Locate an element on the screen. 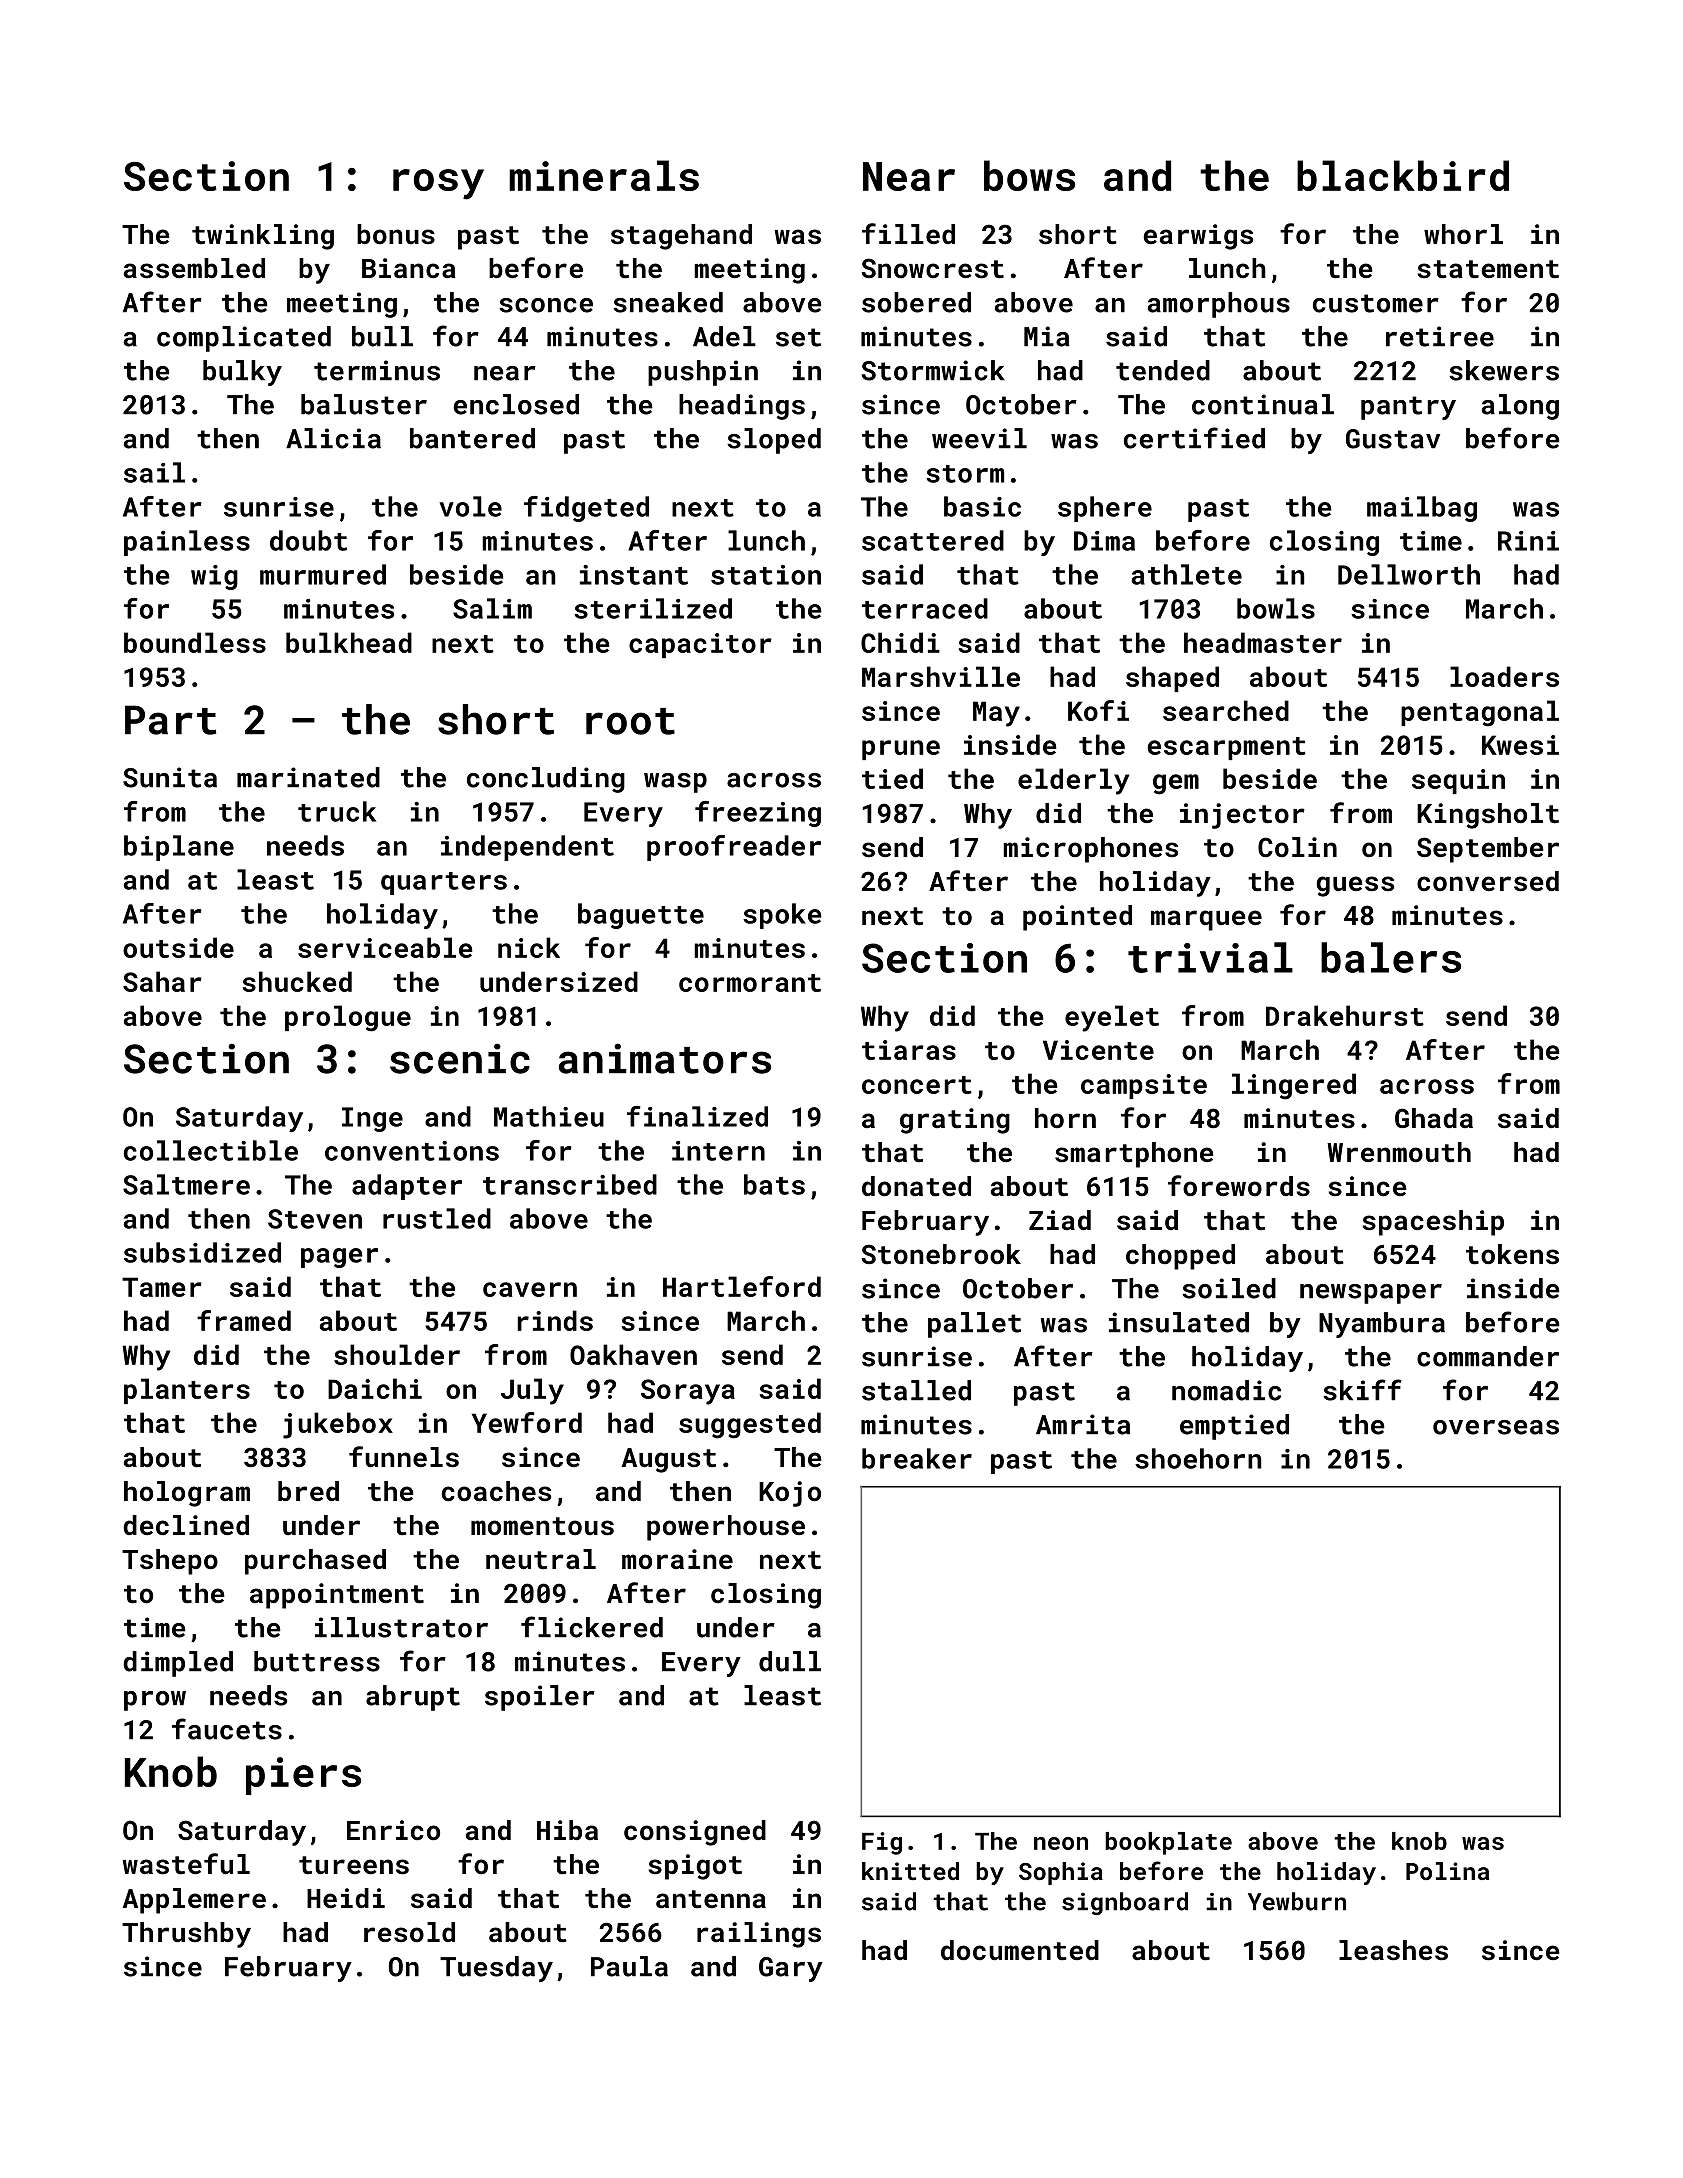 Image resolution: width=1683 pixels, height=2178 pixels. minerals is located at coordinates (604, 175).
